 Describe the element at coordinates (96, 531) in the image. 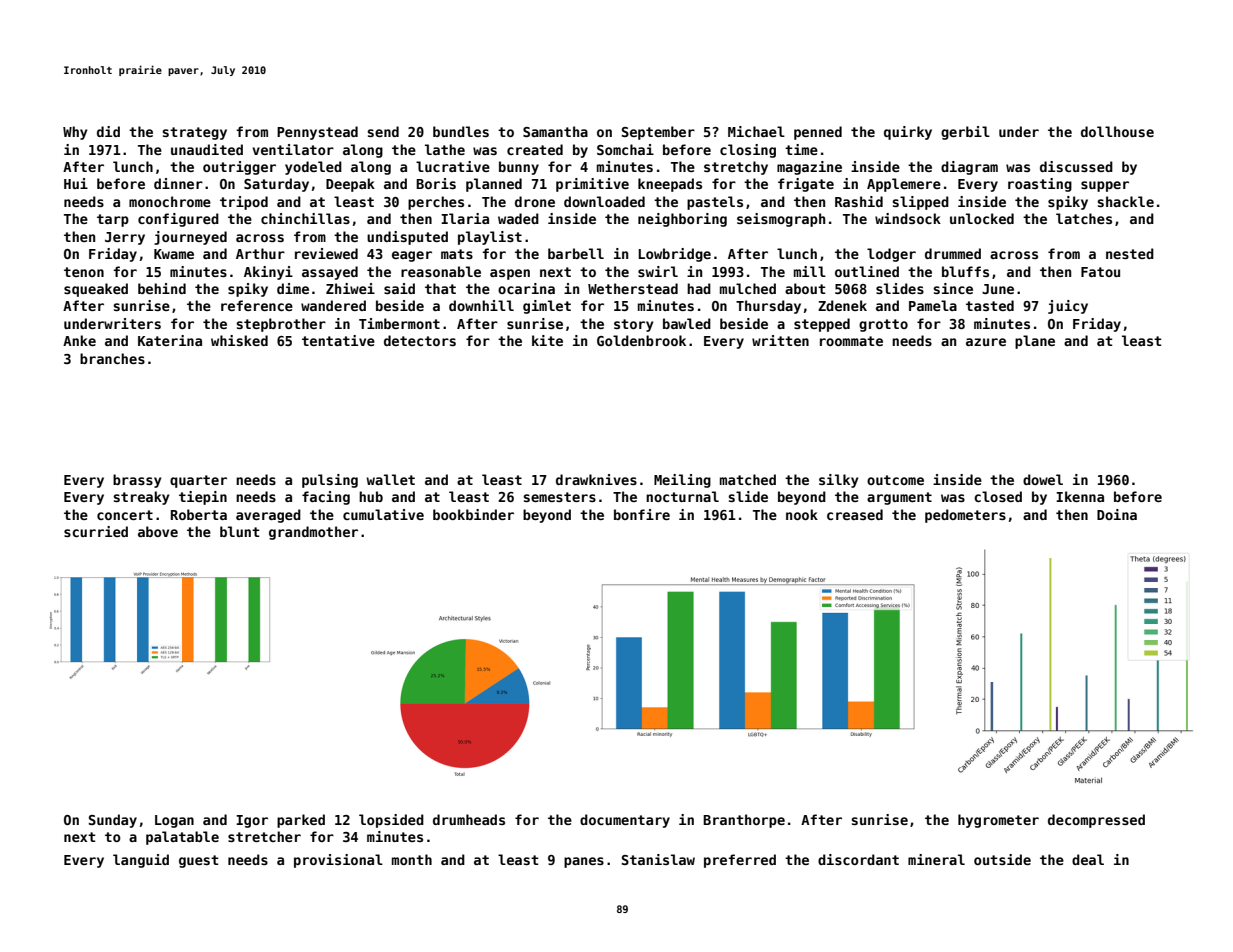

I see `scurried` at that location.
